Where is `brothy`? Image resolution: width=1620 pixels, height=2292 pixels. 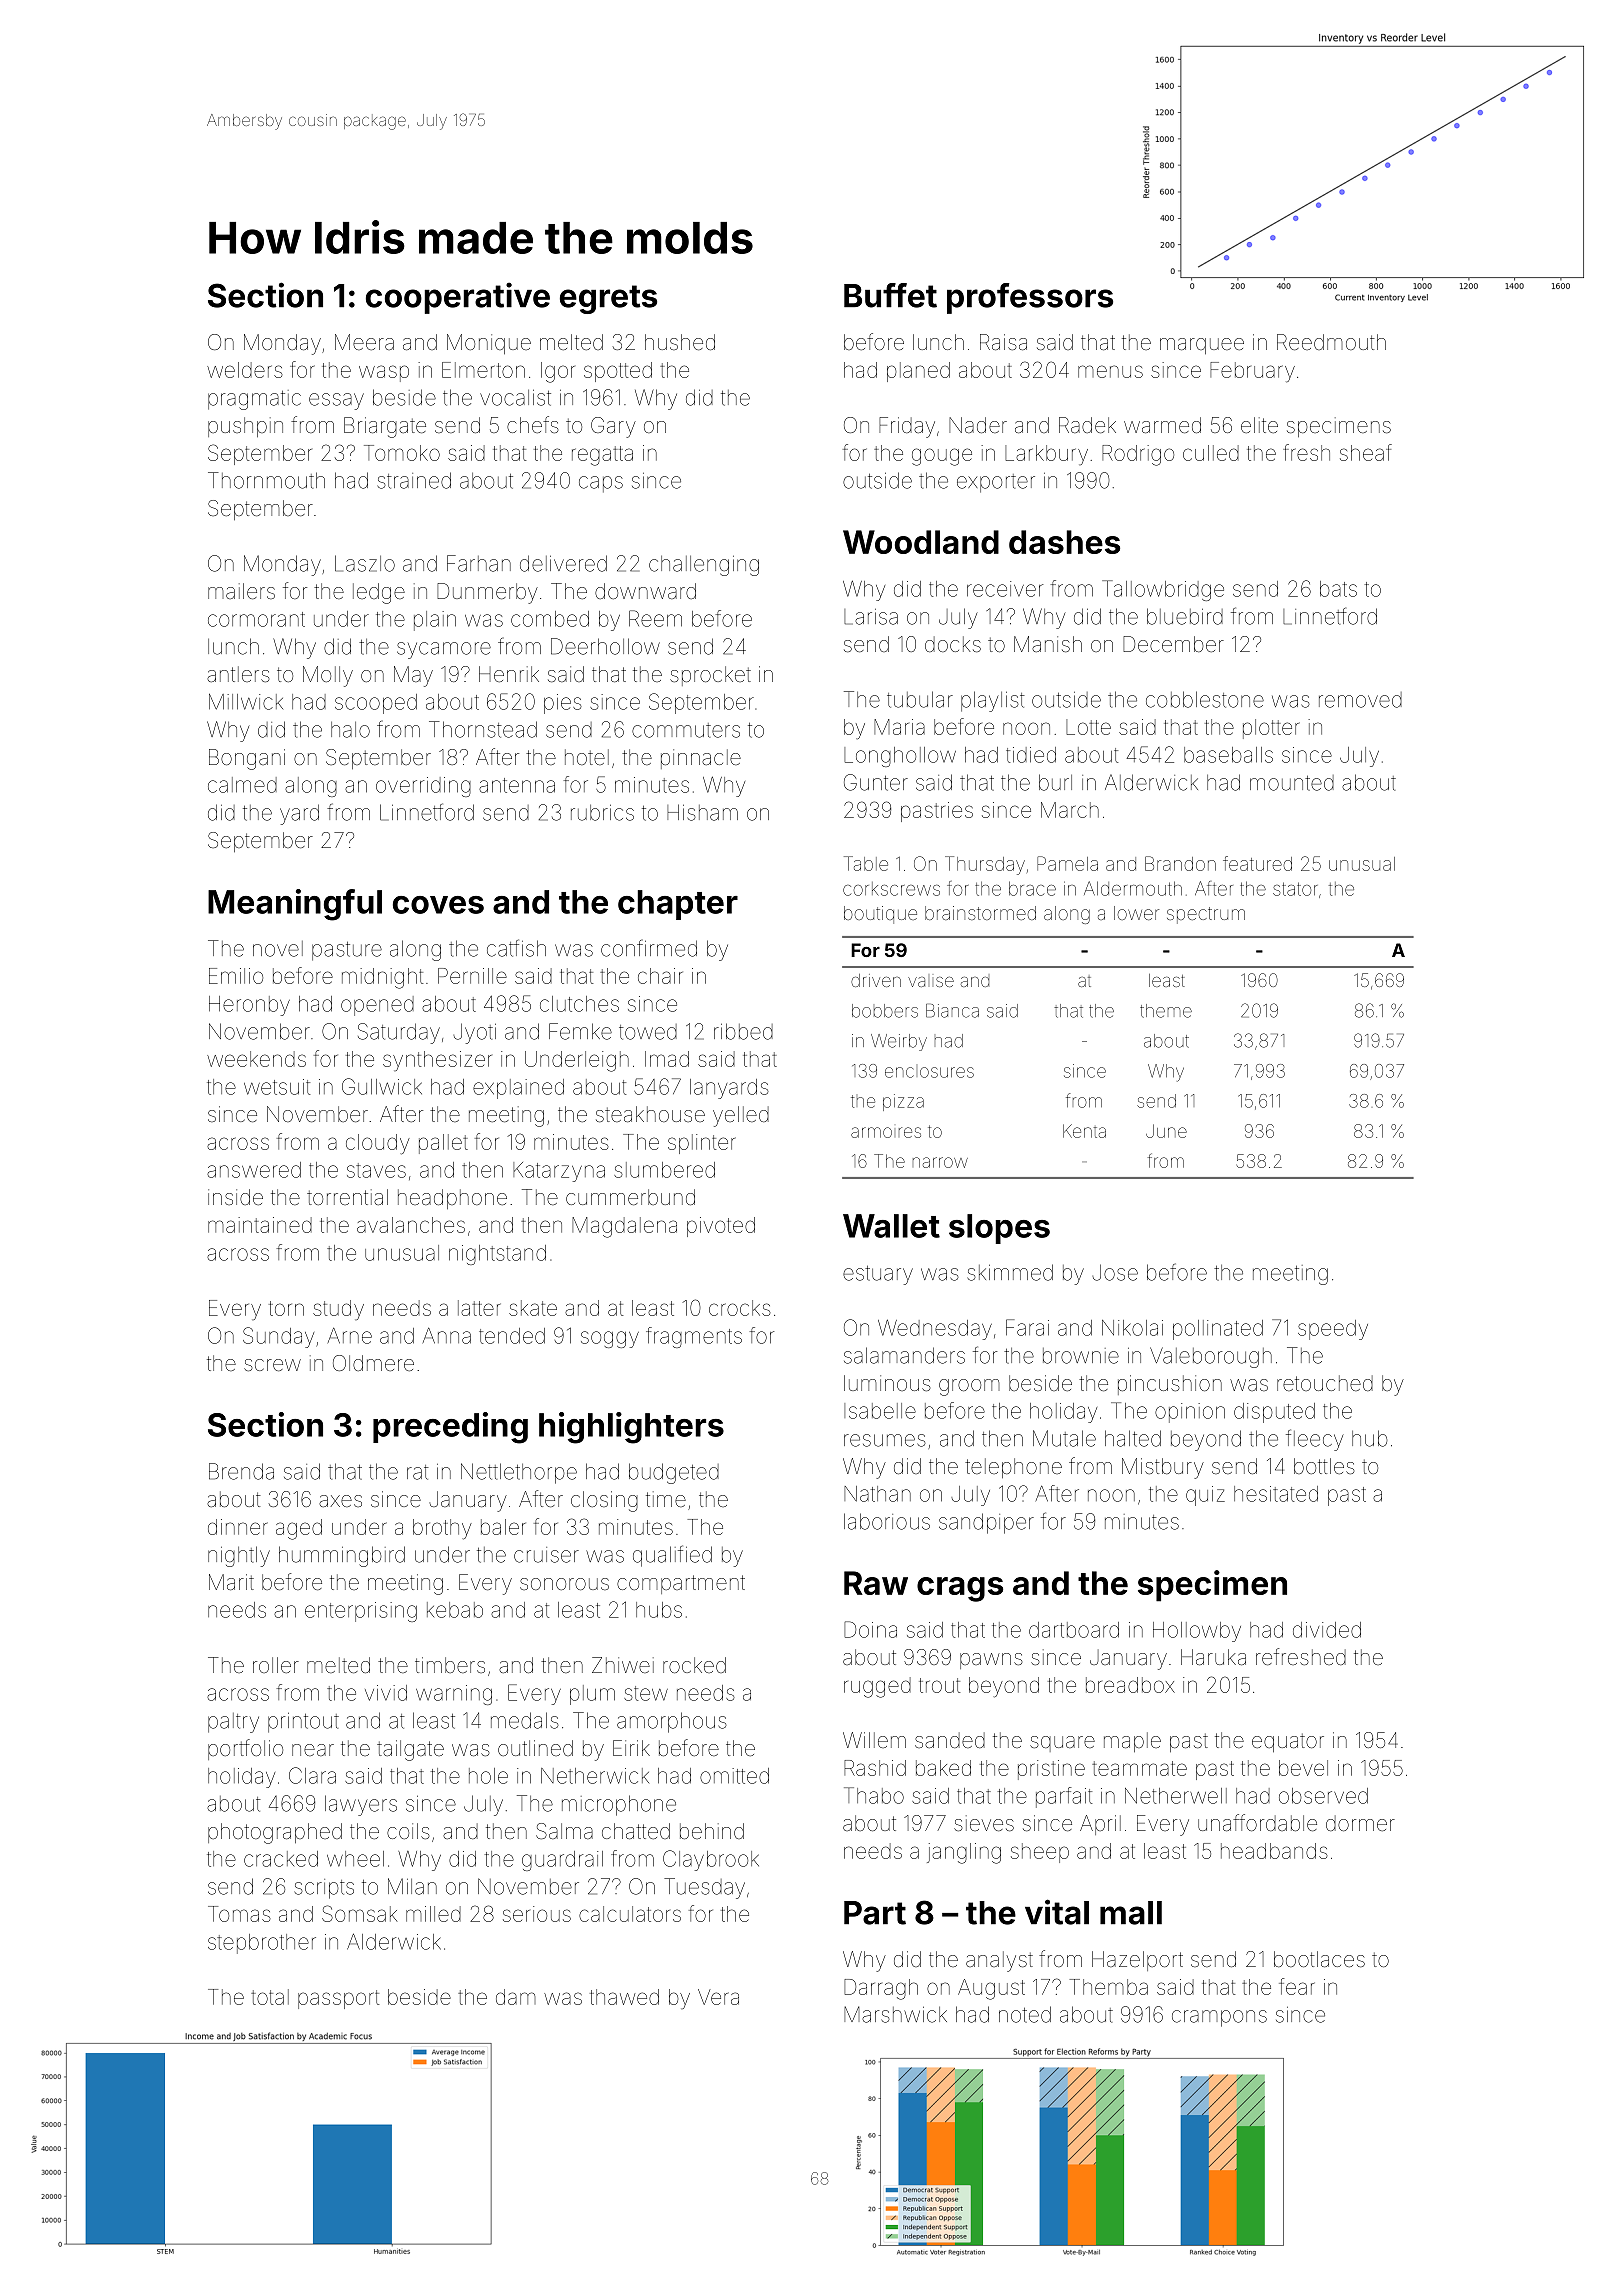 brothy is located at coordinates (442, 1529).
